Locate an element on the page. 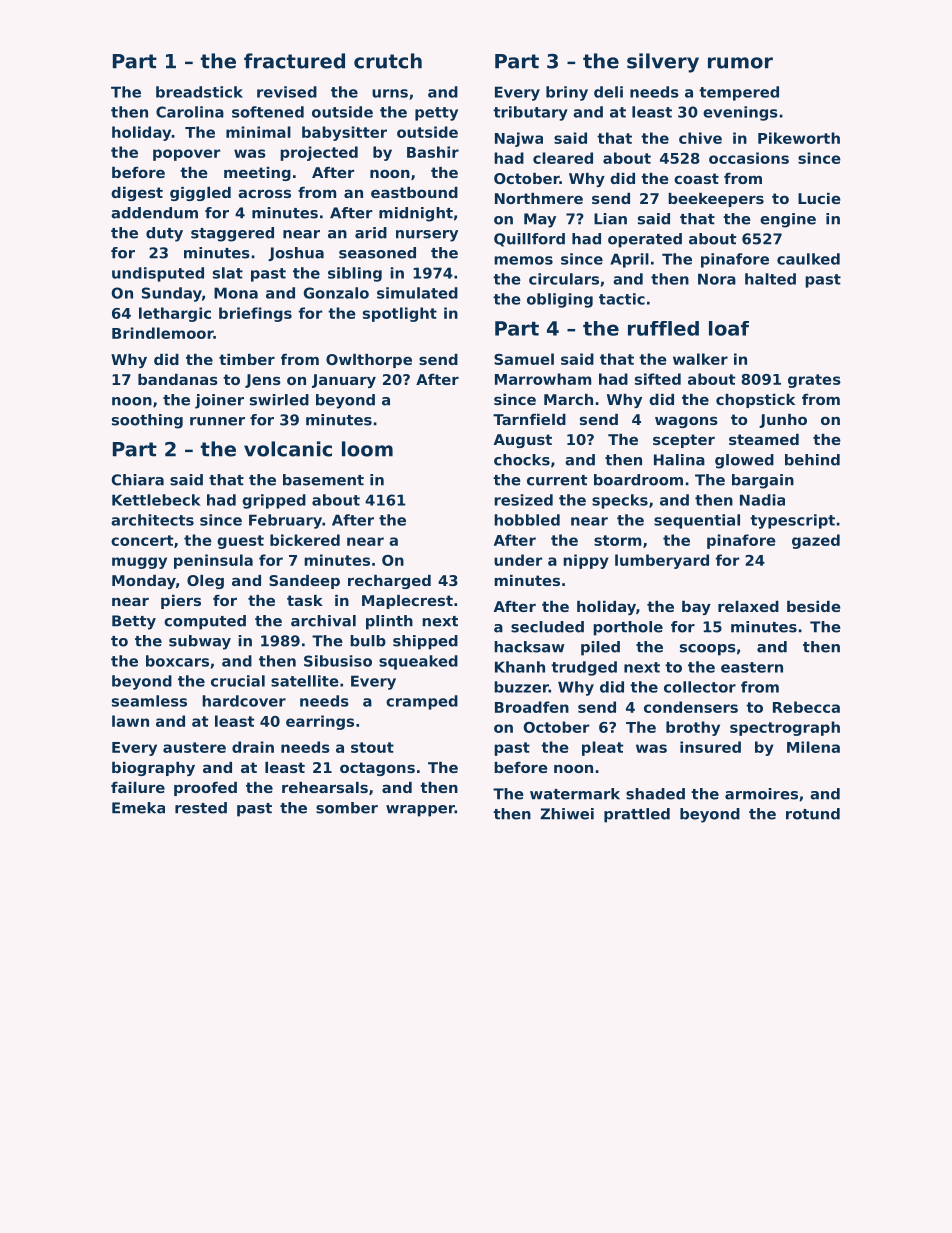  Betty is located at coordinates (134, 622).
